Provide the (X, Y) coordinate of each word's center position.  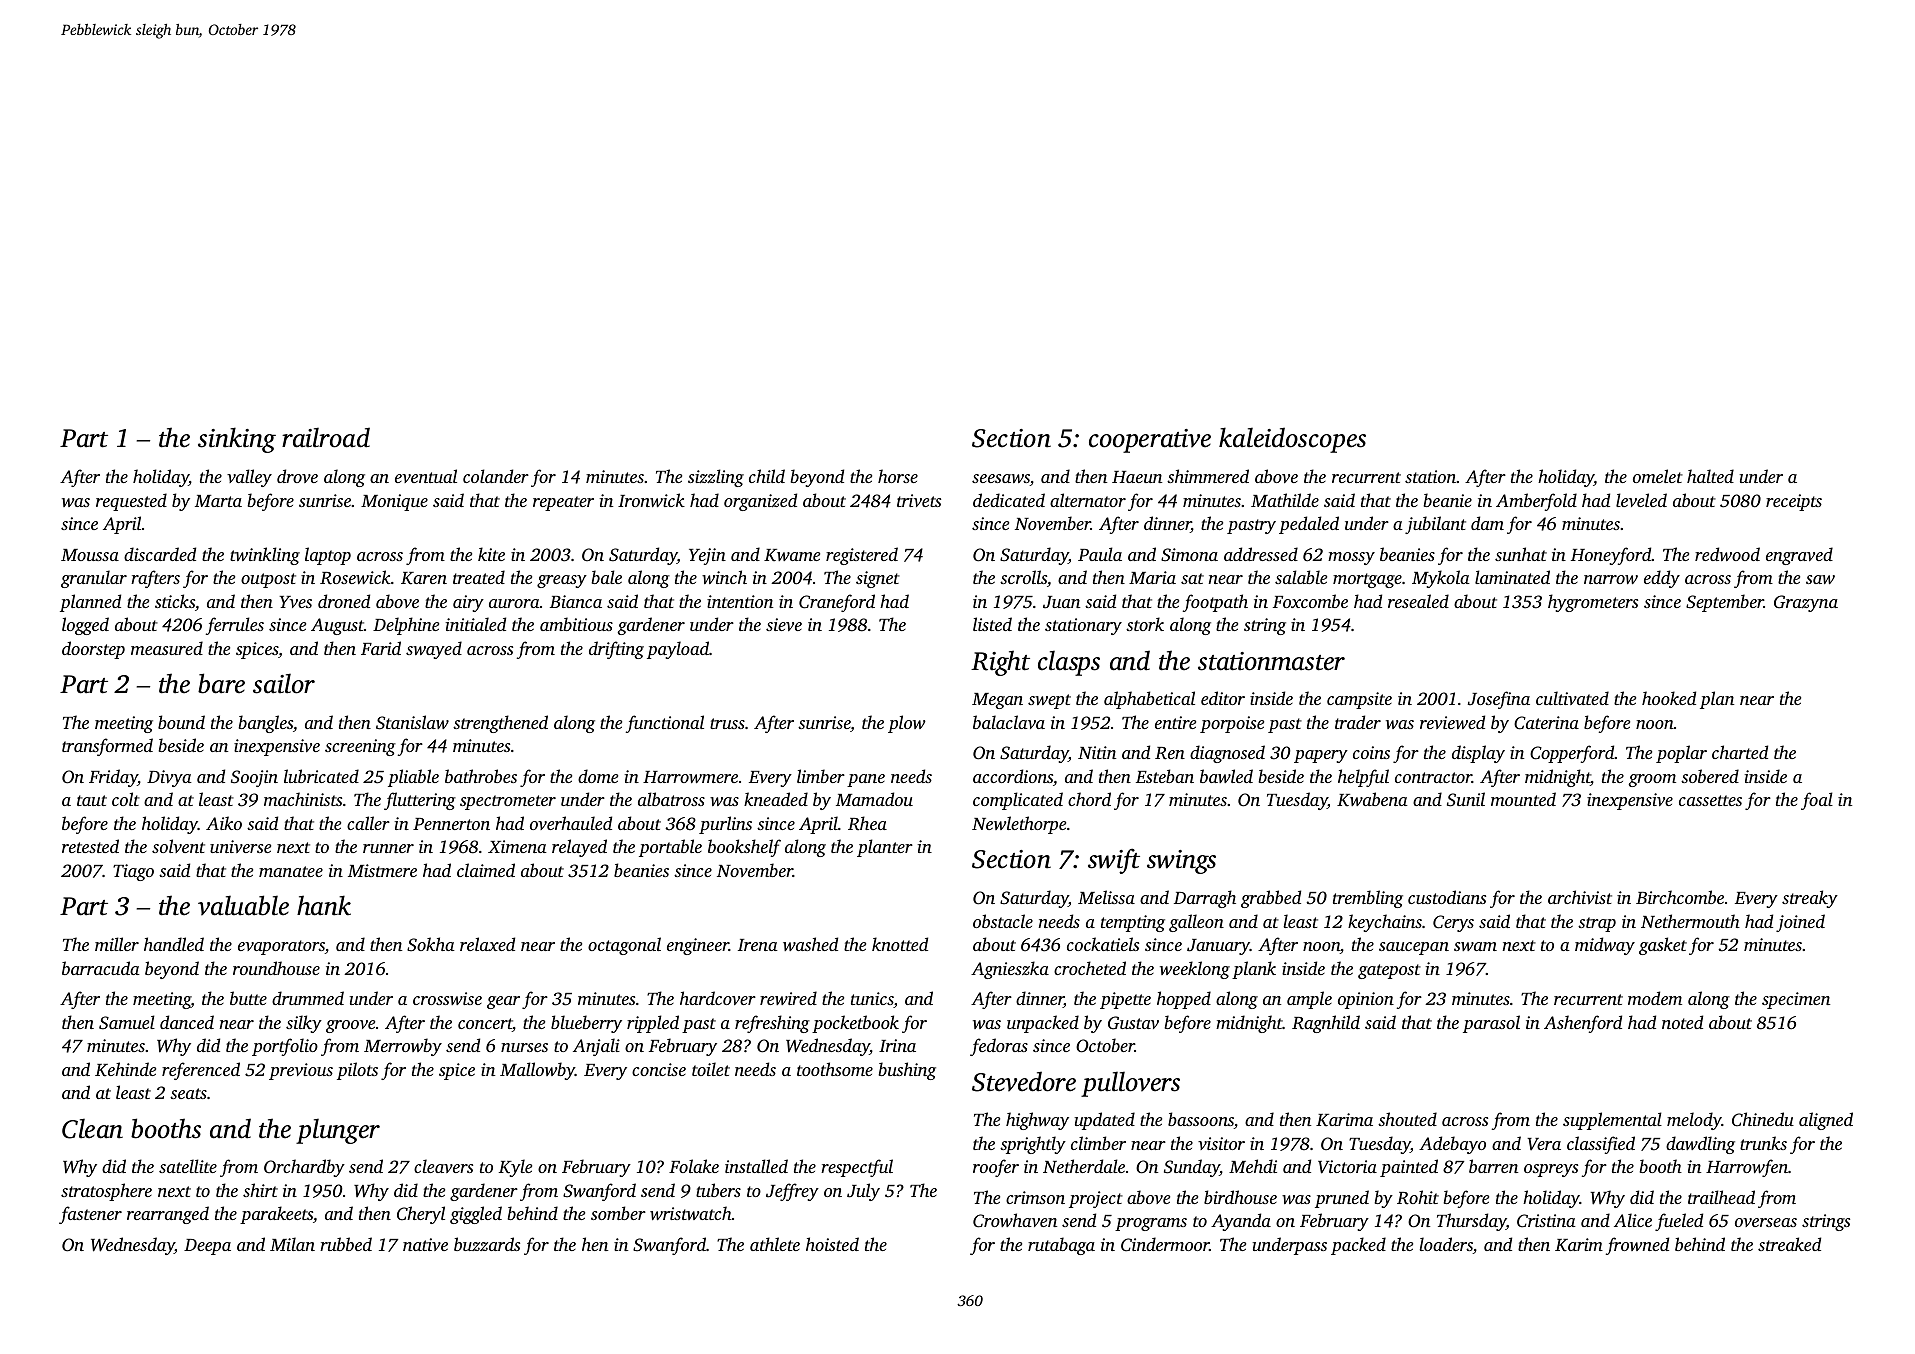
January (1218, 947)
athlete (775, 1244)
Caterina (1546, 723)
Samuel (127, 1022)
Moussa (90, 555)
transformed (107, 747)
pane (866, 780)
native (425, 1244)
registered (862, 556)
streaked (1789, 1244)
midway (1605, 946)
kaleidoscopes (1292, 440)
